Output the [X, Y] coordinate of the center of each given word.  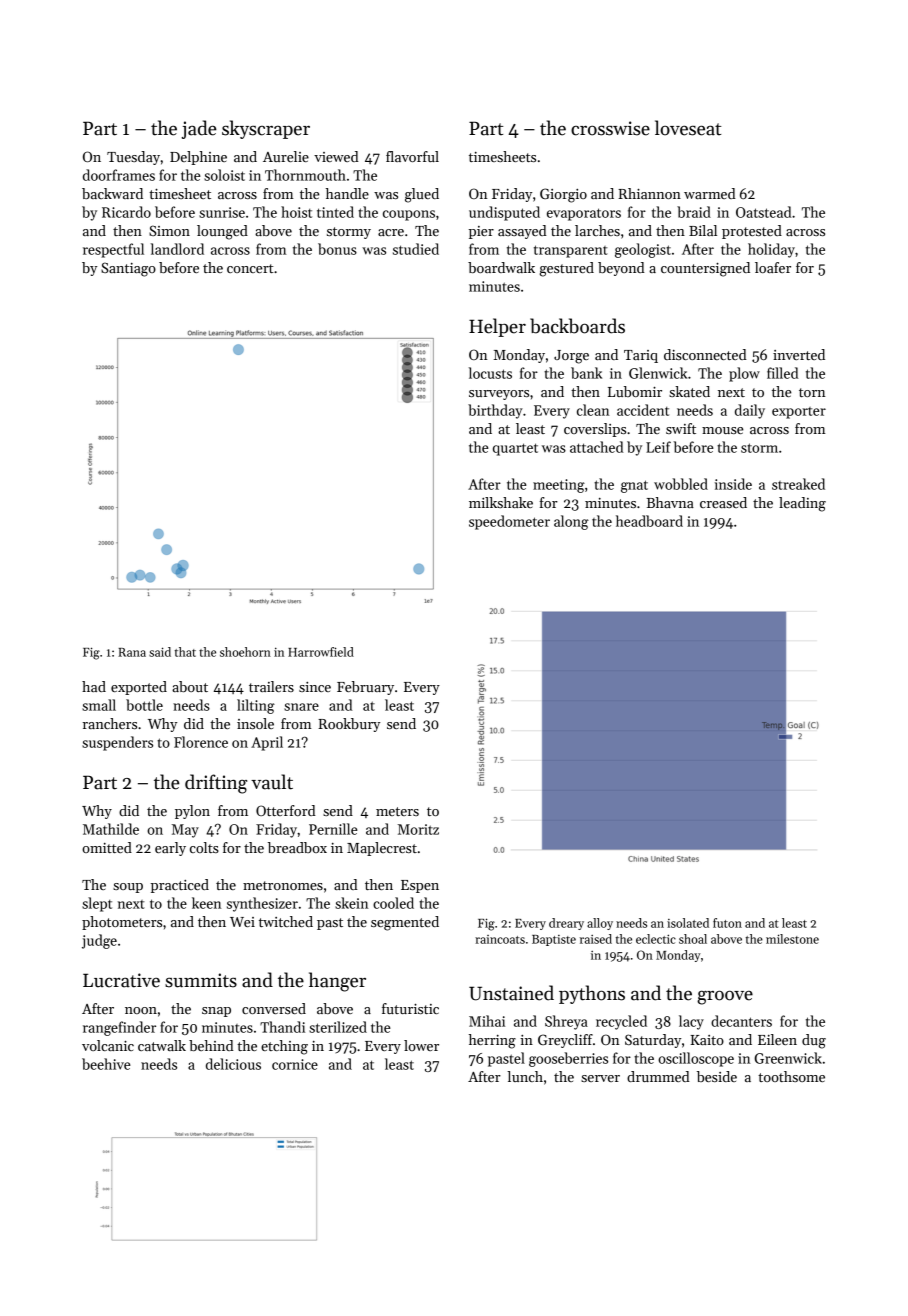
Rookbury [349, 725]
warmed [710, 193]
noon [141, 1010]
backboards [577, 326]
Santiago [128, 269]
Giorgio [563, 195]
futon [727, 923]
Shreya [566, 1022]
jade [199, 129]
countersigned [705, 269]
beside [717, 1076]
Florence [201, 742]
